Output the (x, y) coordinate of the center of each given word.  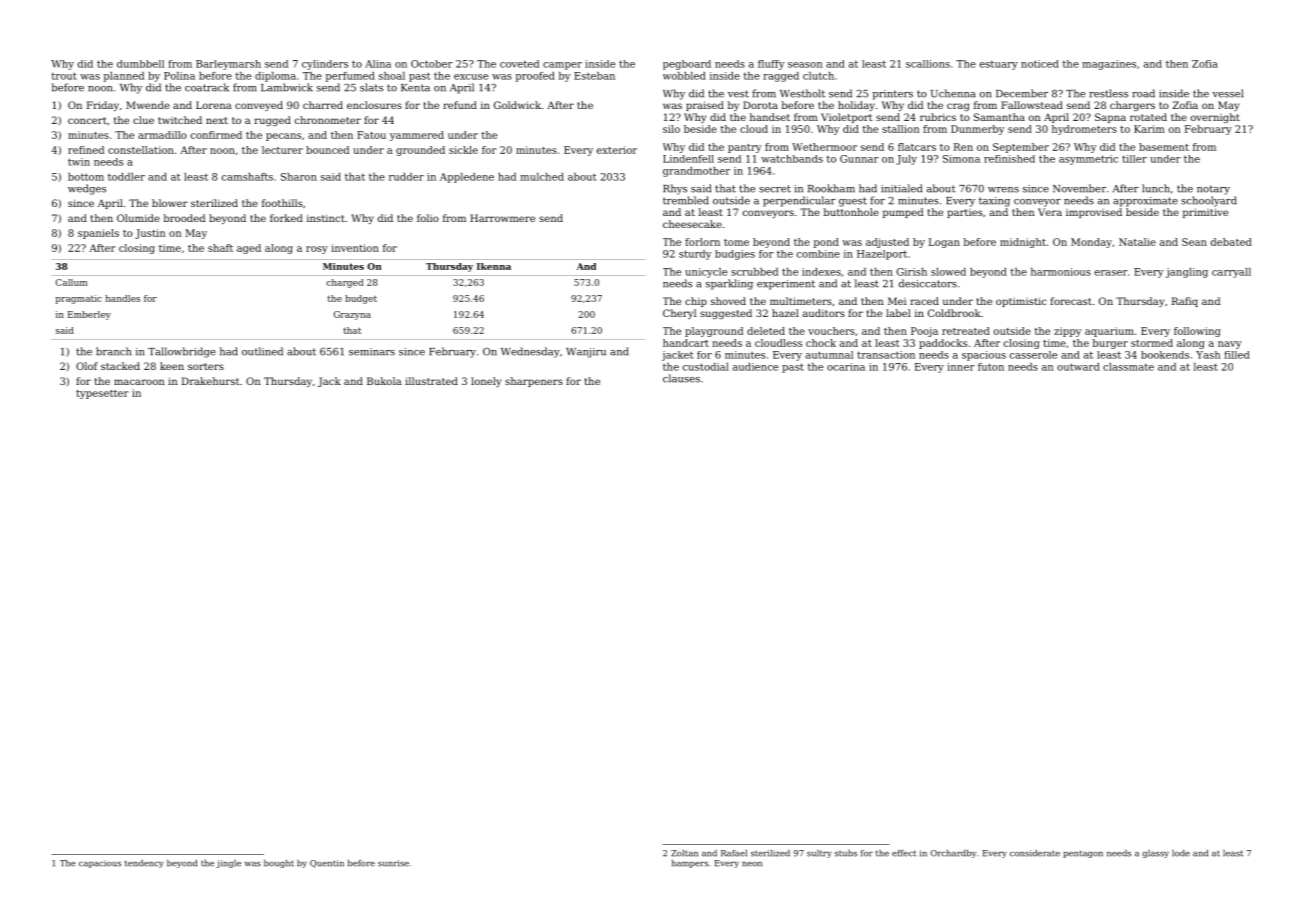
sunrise (393, 863)
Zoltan (684, 853)
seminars (372, 352)
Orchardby (953, 854)
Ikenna (494, 266)
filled (1237, 355)
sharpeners (534, 382)
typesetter (102, 394)
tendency (144, 864)
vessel (1227, 93)
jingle (228, 864)
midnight (1023, 243)
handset (770, 117)
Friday (103, 106)
